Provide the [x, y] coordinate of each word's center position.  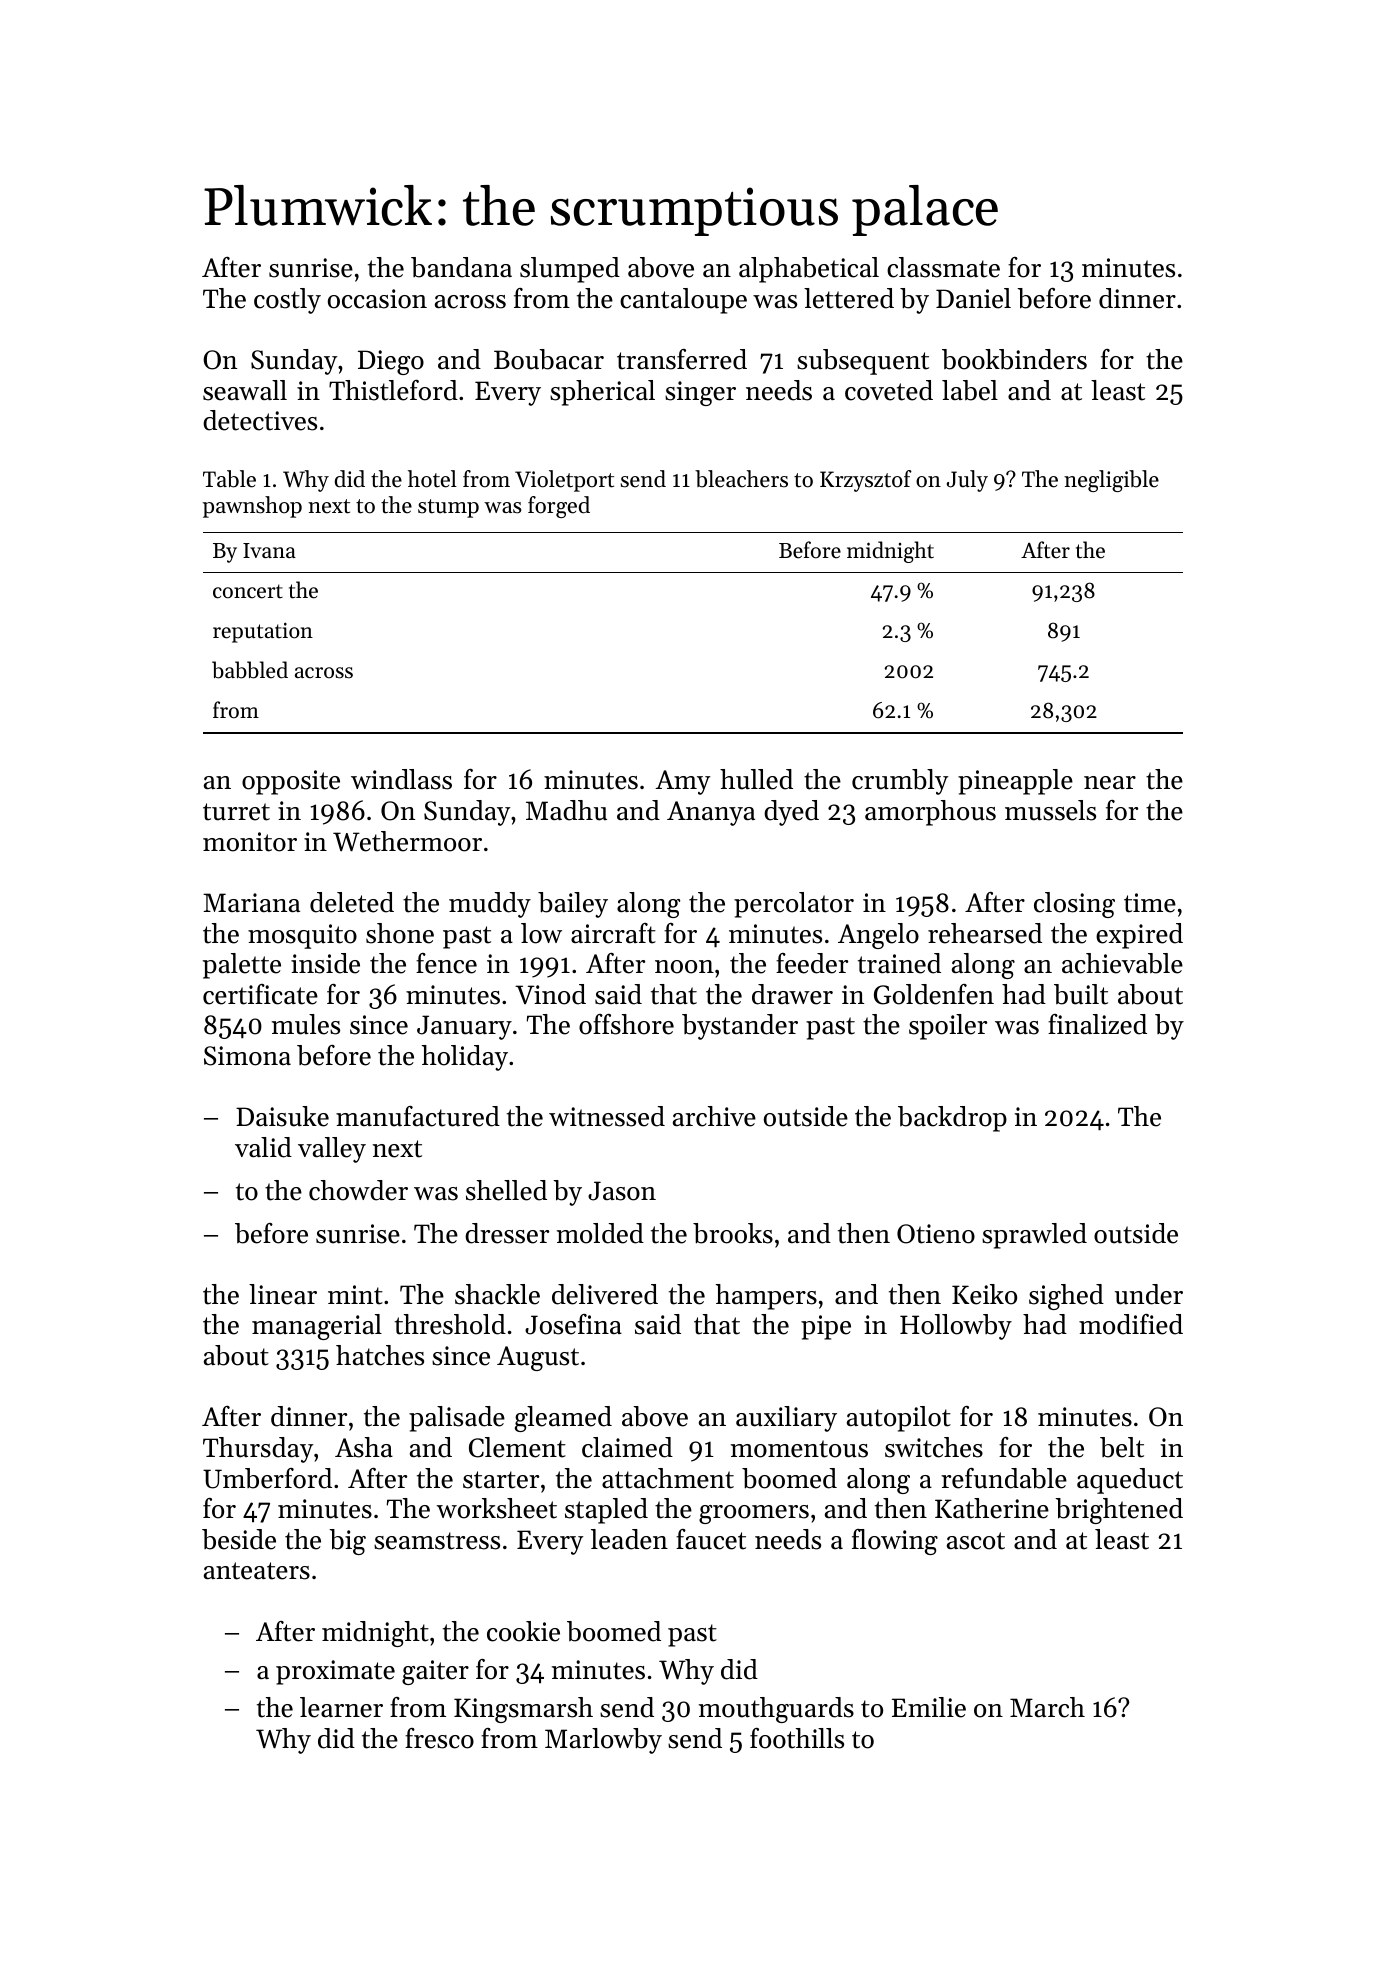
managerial [317, 1327]
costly [287, 301]
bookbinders [1014, 359]
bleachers [741, 479]
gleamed [563, 1419]
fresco [439, 1738]
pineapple [1015, 782]
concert [248, 591]
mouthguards [776, 1710]
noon [684, 967]
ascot [976, 1541]
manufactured [418, 1116]
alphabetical [809, 270]
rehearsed [985, 933]
